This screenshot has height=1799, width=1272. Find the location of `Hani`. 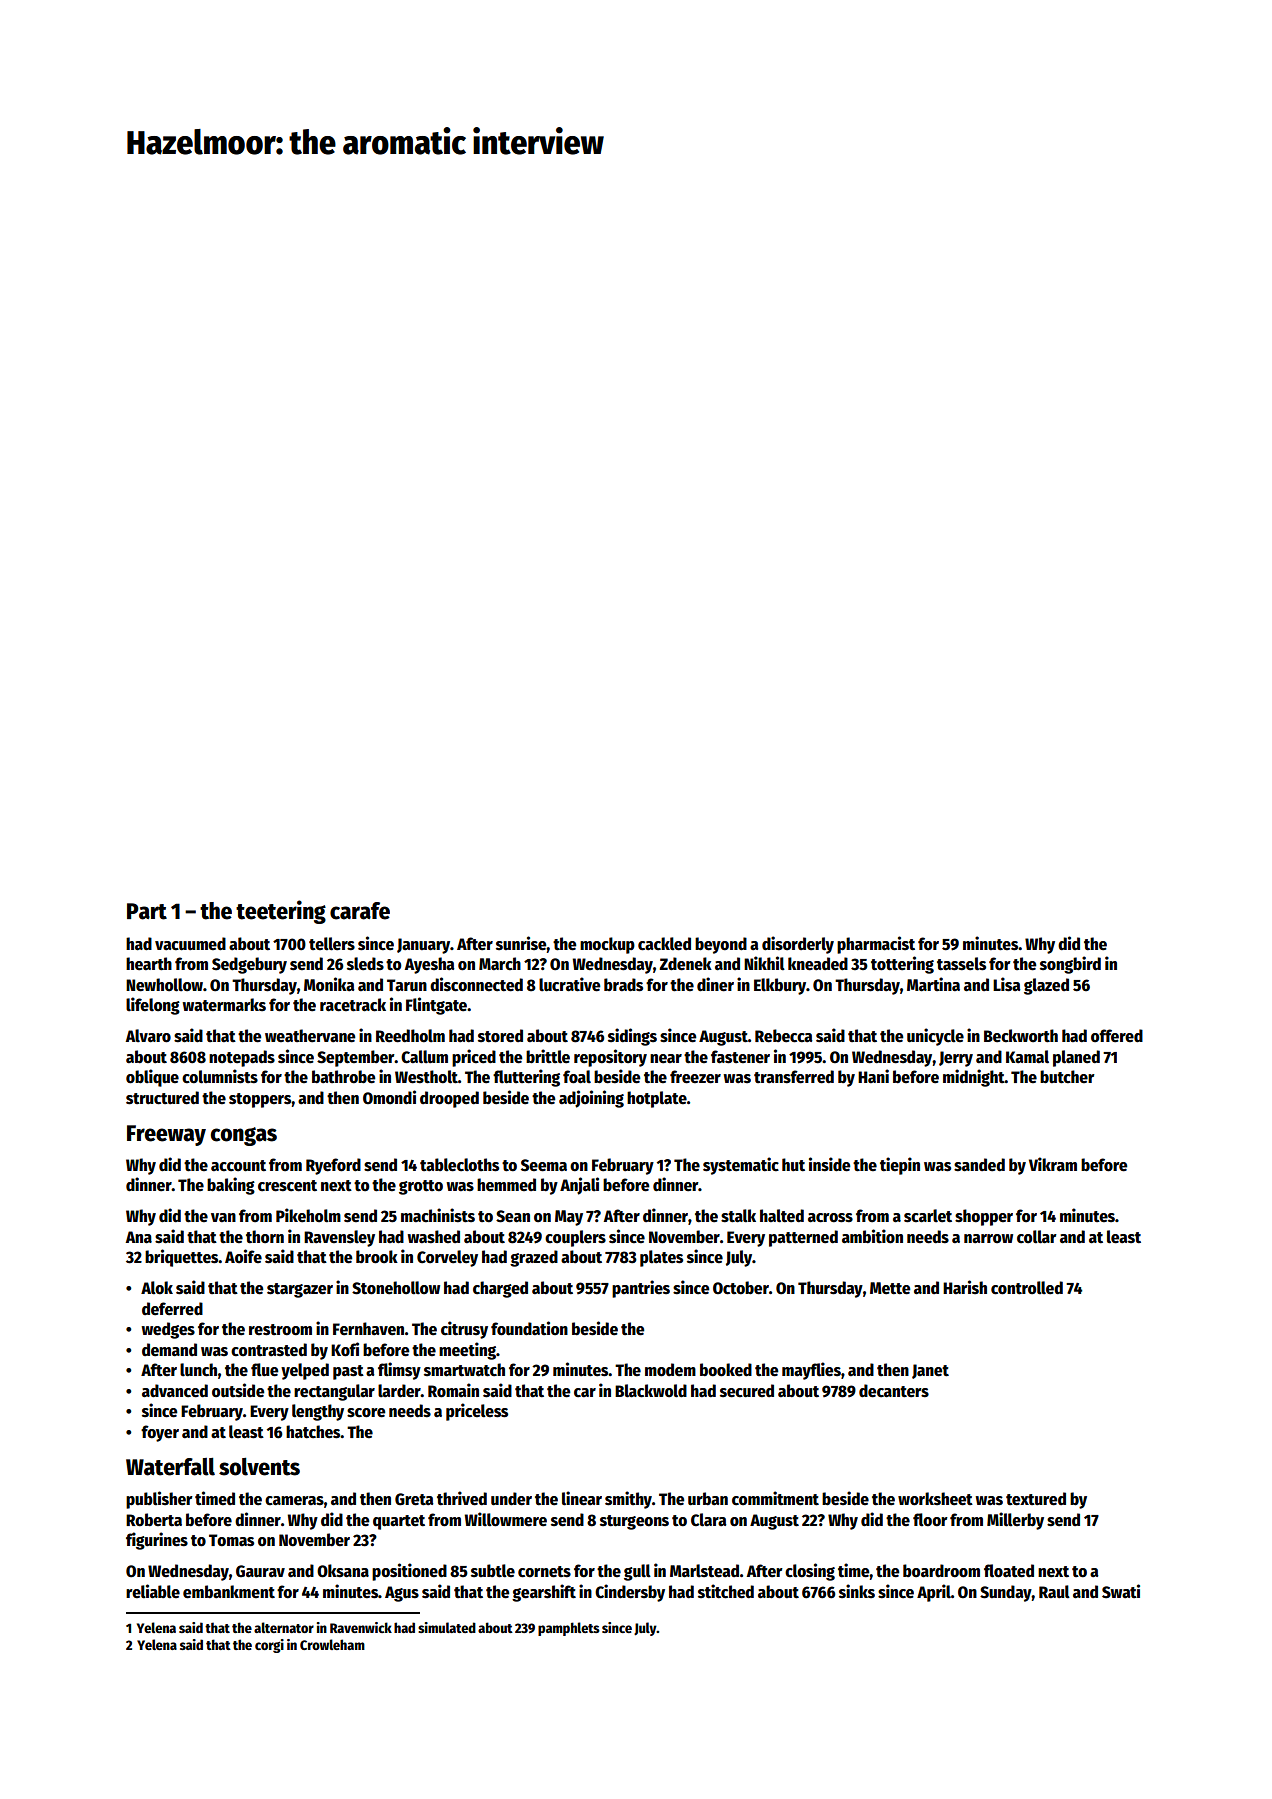

Hani is located at coordinates (873, 1076).
